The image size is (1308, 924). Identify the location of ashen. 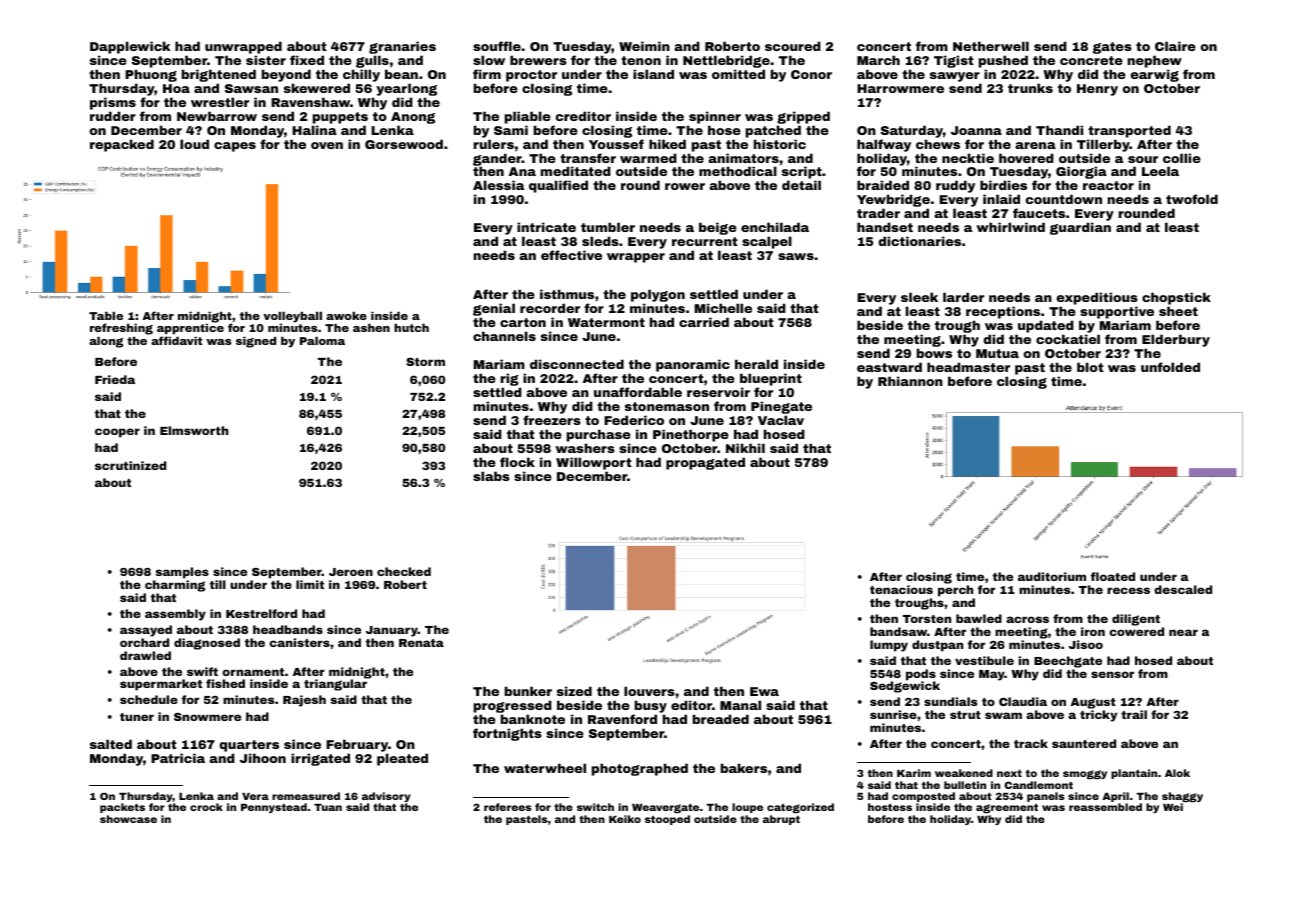
(371, 327).
